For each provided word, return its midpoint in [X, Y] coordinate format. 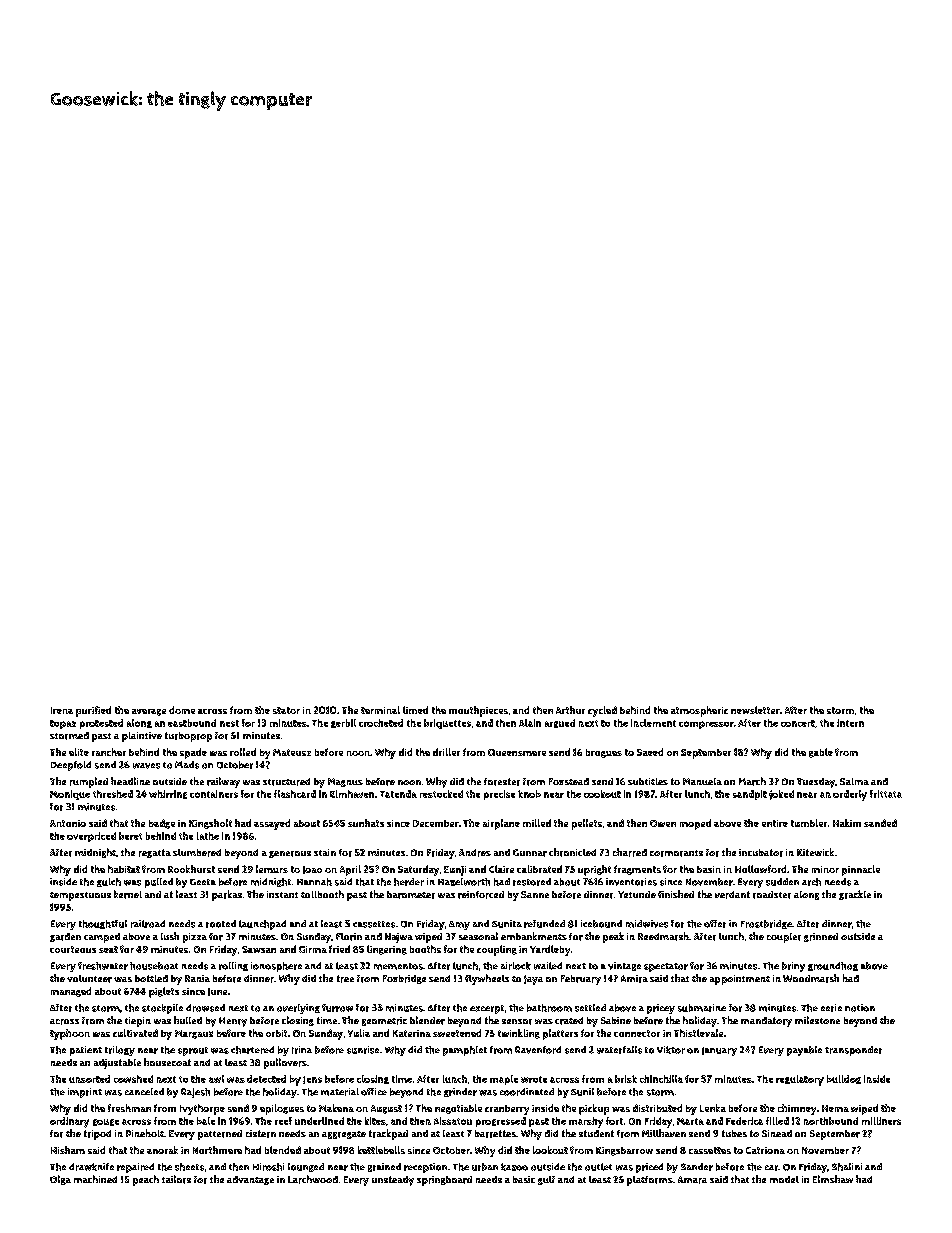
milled [537, 823]
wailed [548, 966]
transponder [853, 1051]
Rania [197, 978]
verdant [732, 895]
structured [286, 782]
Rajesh [195, 1093]
